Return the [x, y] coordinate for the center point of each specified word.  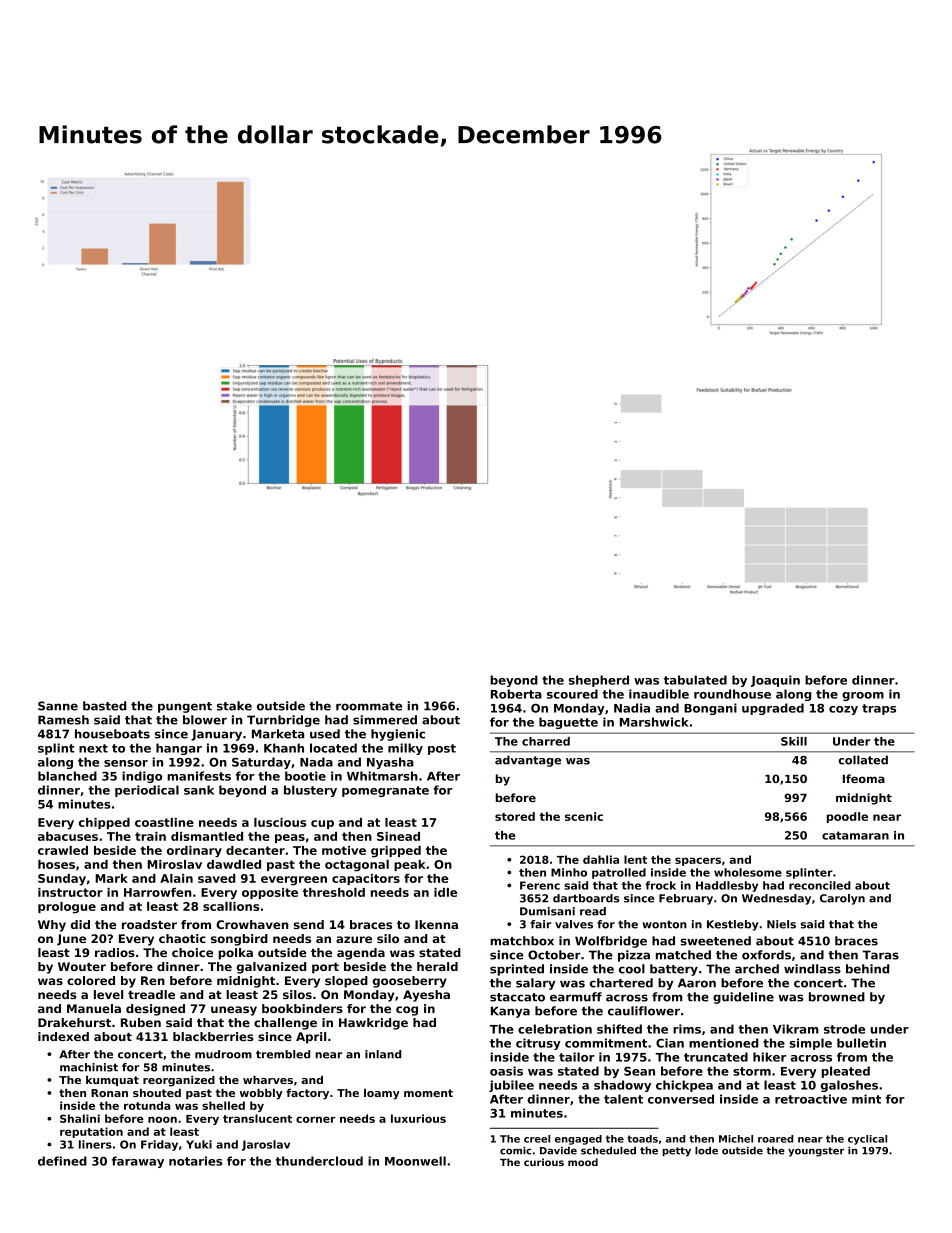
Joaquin [775, 681]
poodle [847, 817]
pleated [845, 1072]
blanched [67, 776]
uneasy [234, 1011]
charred [546, 741]
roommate [369, 706]
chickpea [684, 1086]
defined [62, 1161]
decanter [255, 850]
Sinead [398, 836]
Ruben [141, 1022]
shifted [619, 1029]
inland [383, 1054]
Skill [794, 741]
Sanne [58, 706]
